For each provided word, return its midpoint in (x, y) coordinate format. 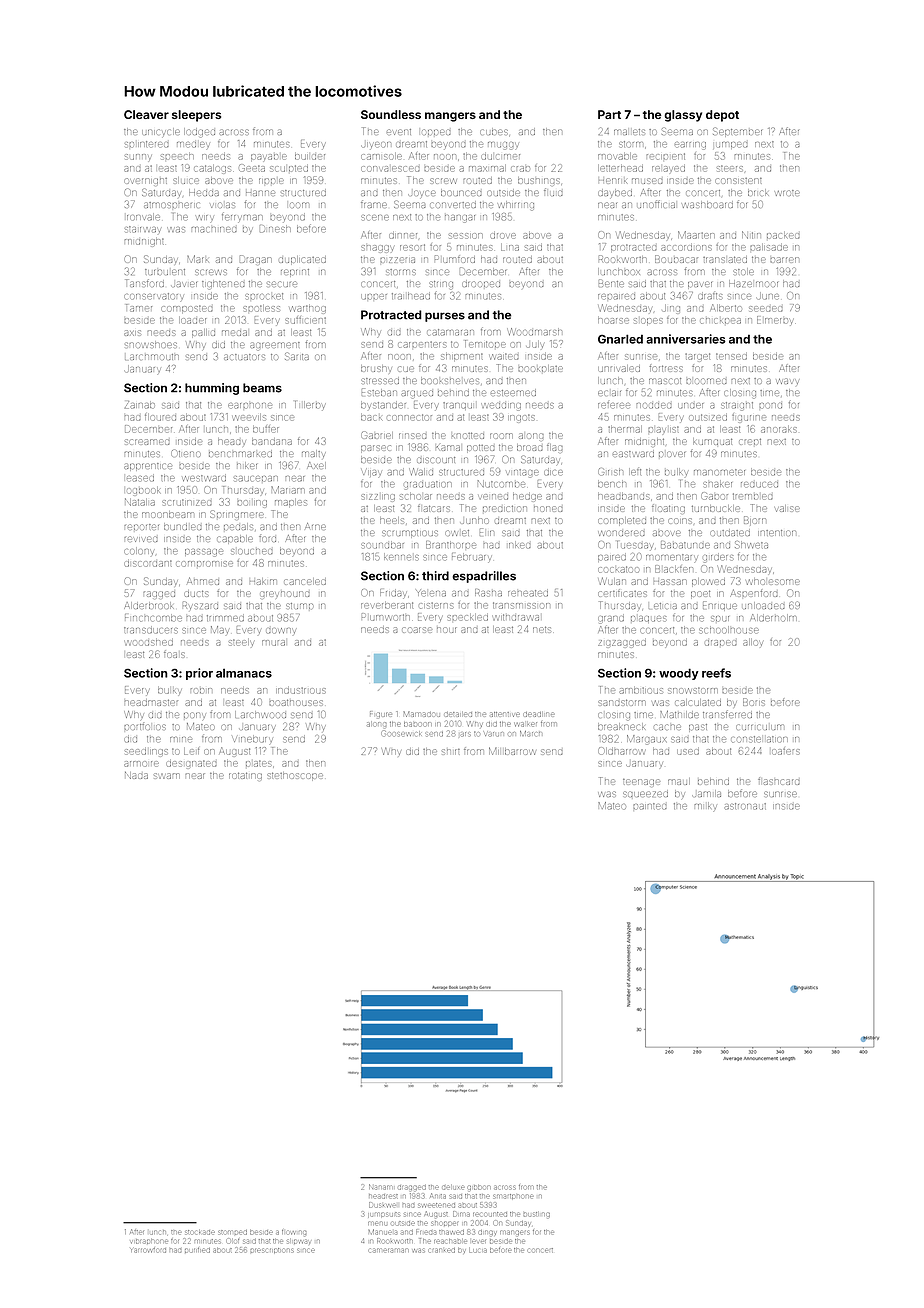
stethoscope (295, 776)
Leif (191, 751)
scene (375, 218)
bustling (537, 1214)
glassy (683, 116)
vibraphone (149, 1241)
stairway (142, 229)
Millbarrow (512, 751)
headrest (383, 1196)
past (698, 728)
